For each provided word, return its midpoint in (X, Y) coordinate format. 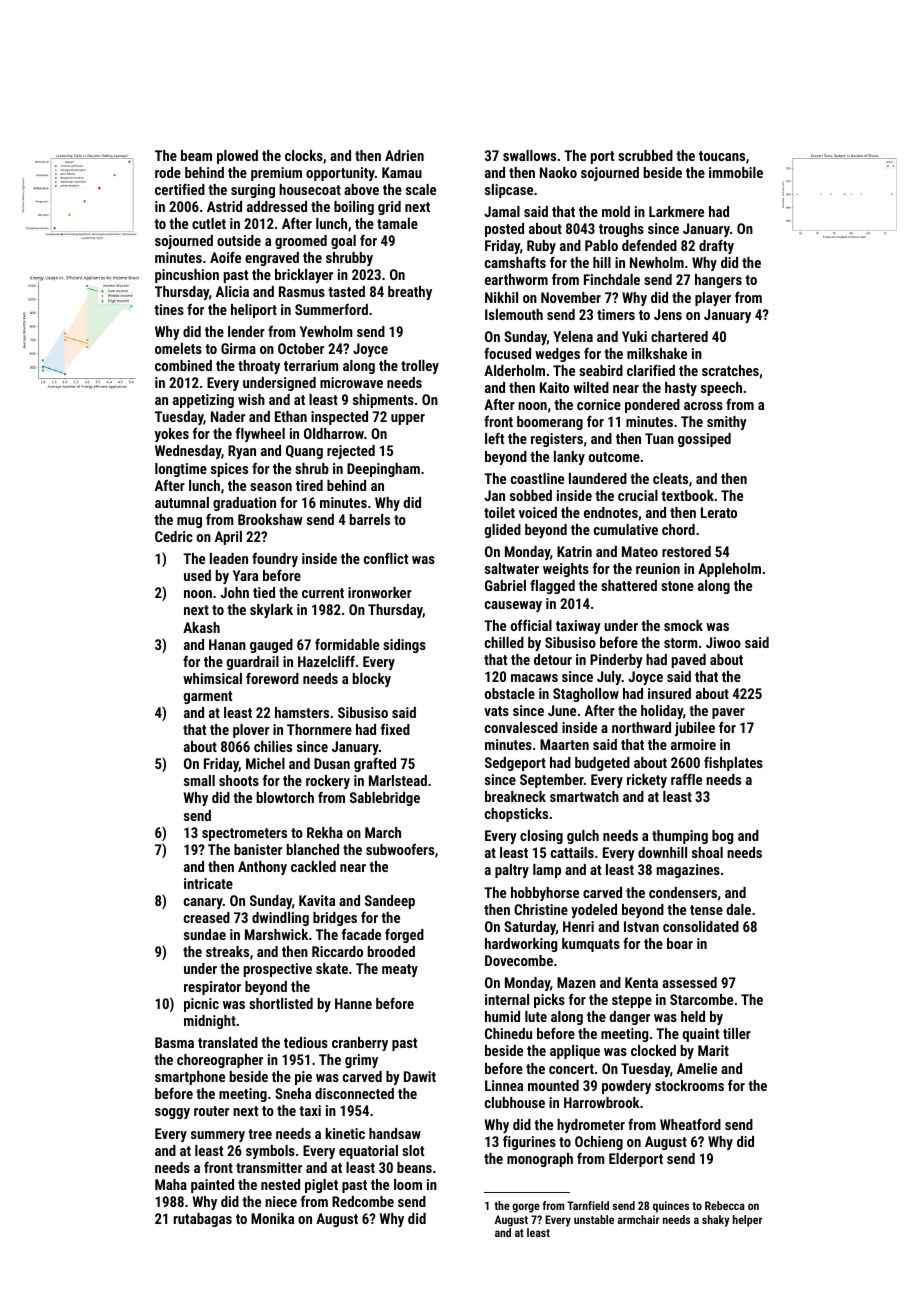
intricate (208, 883)
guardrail (253, 663)
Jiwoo (723, 642)
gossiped (704, 440)
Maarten (564, 744)
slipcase (509, 191)
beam (196, 155)
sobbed (531, 495)
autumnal (182, 502)
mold (616, 211)
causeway (513, 606)
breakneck (515, 796)
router (211, 1111)
